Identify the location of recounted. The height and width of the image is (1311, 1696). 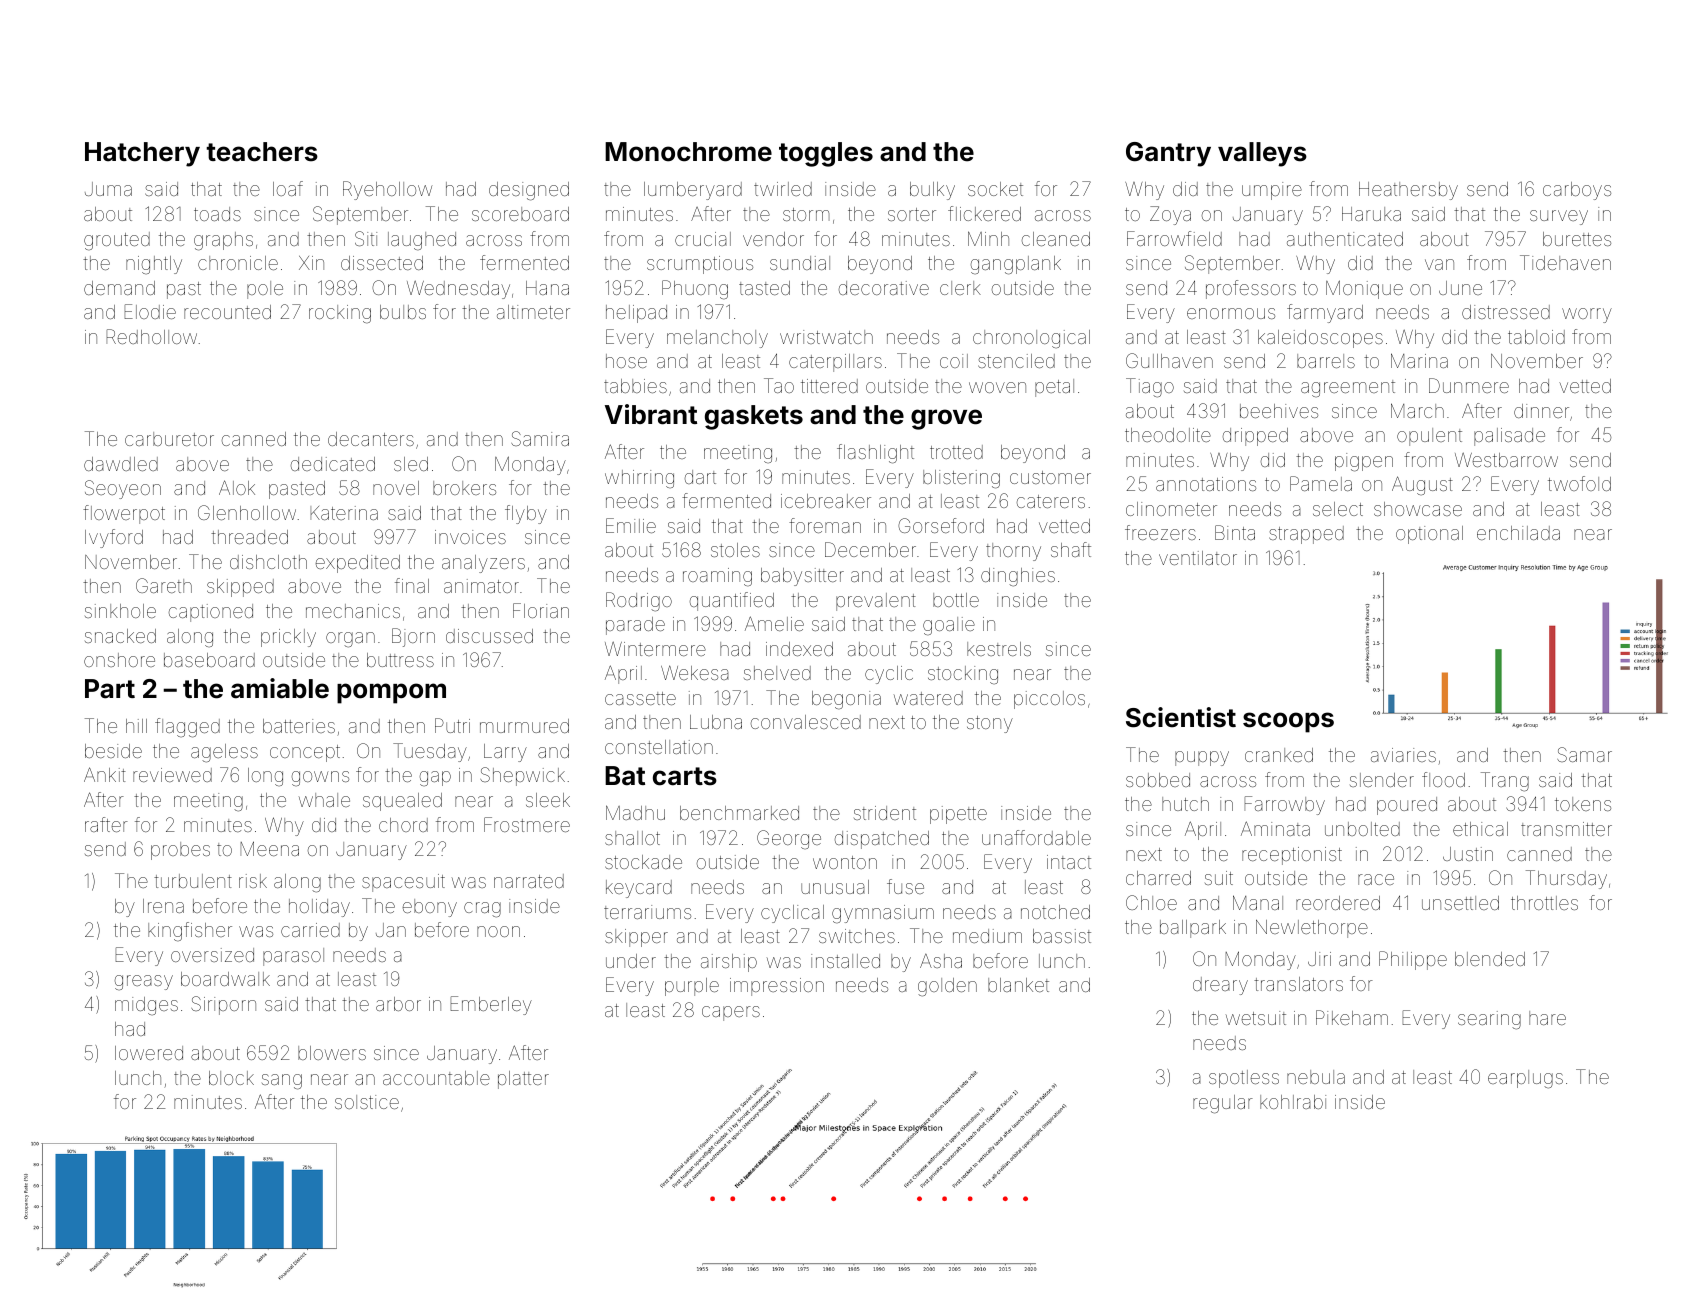
(227, 312).
